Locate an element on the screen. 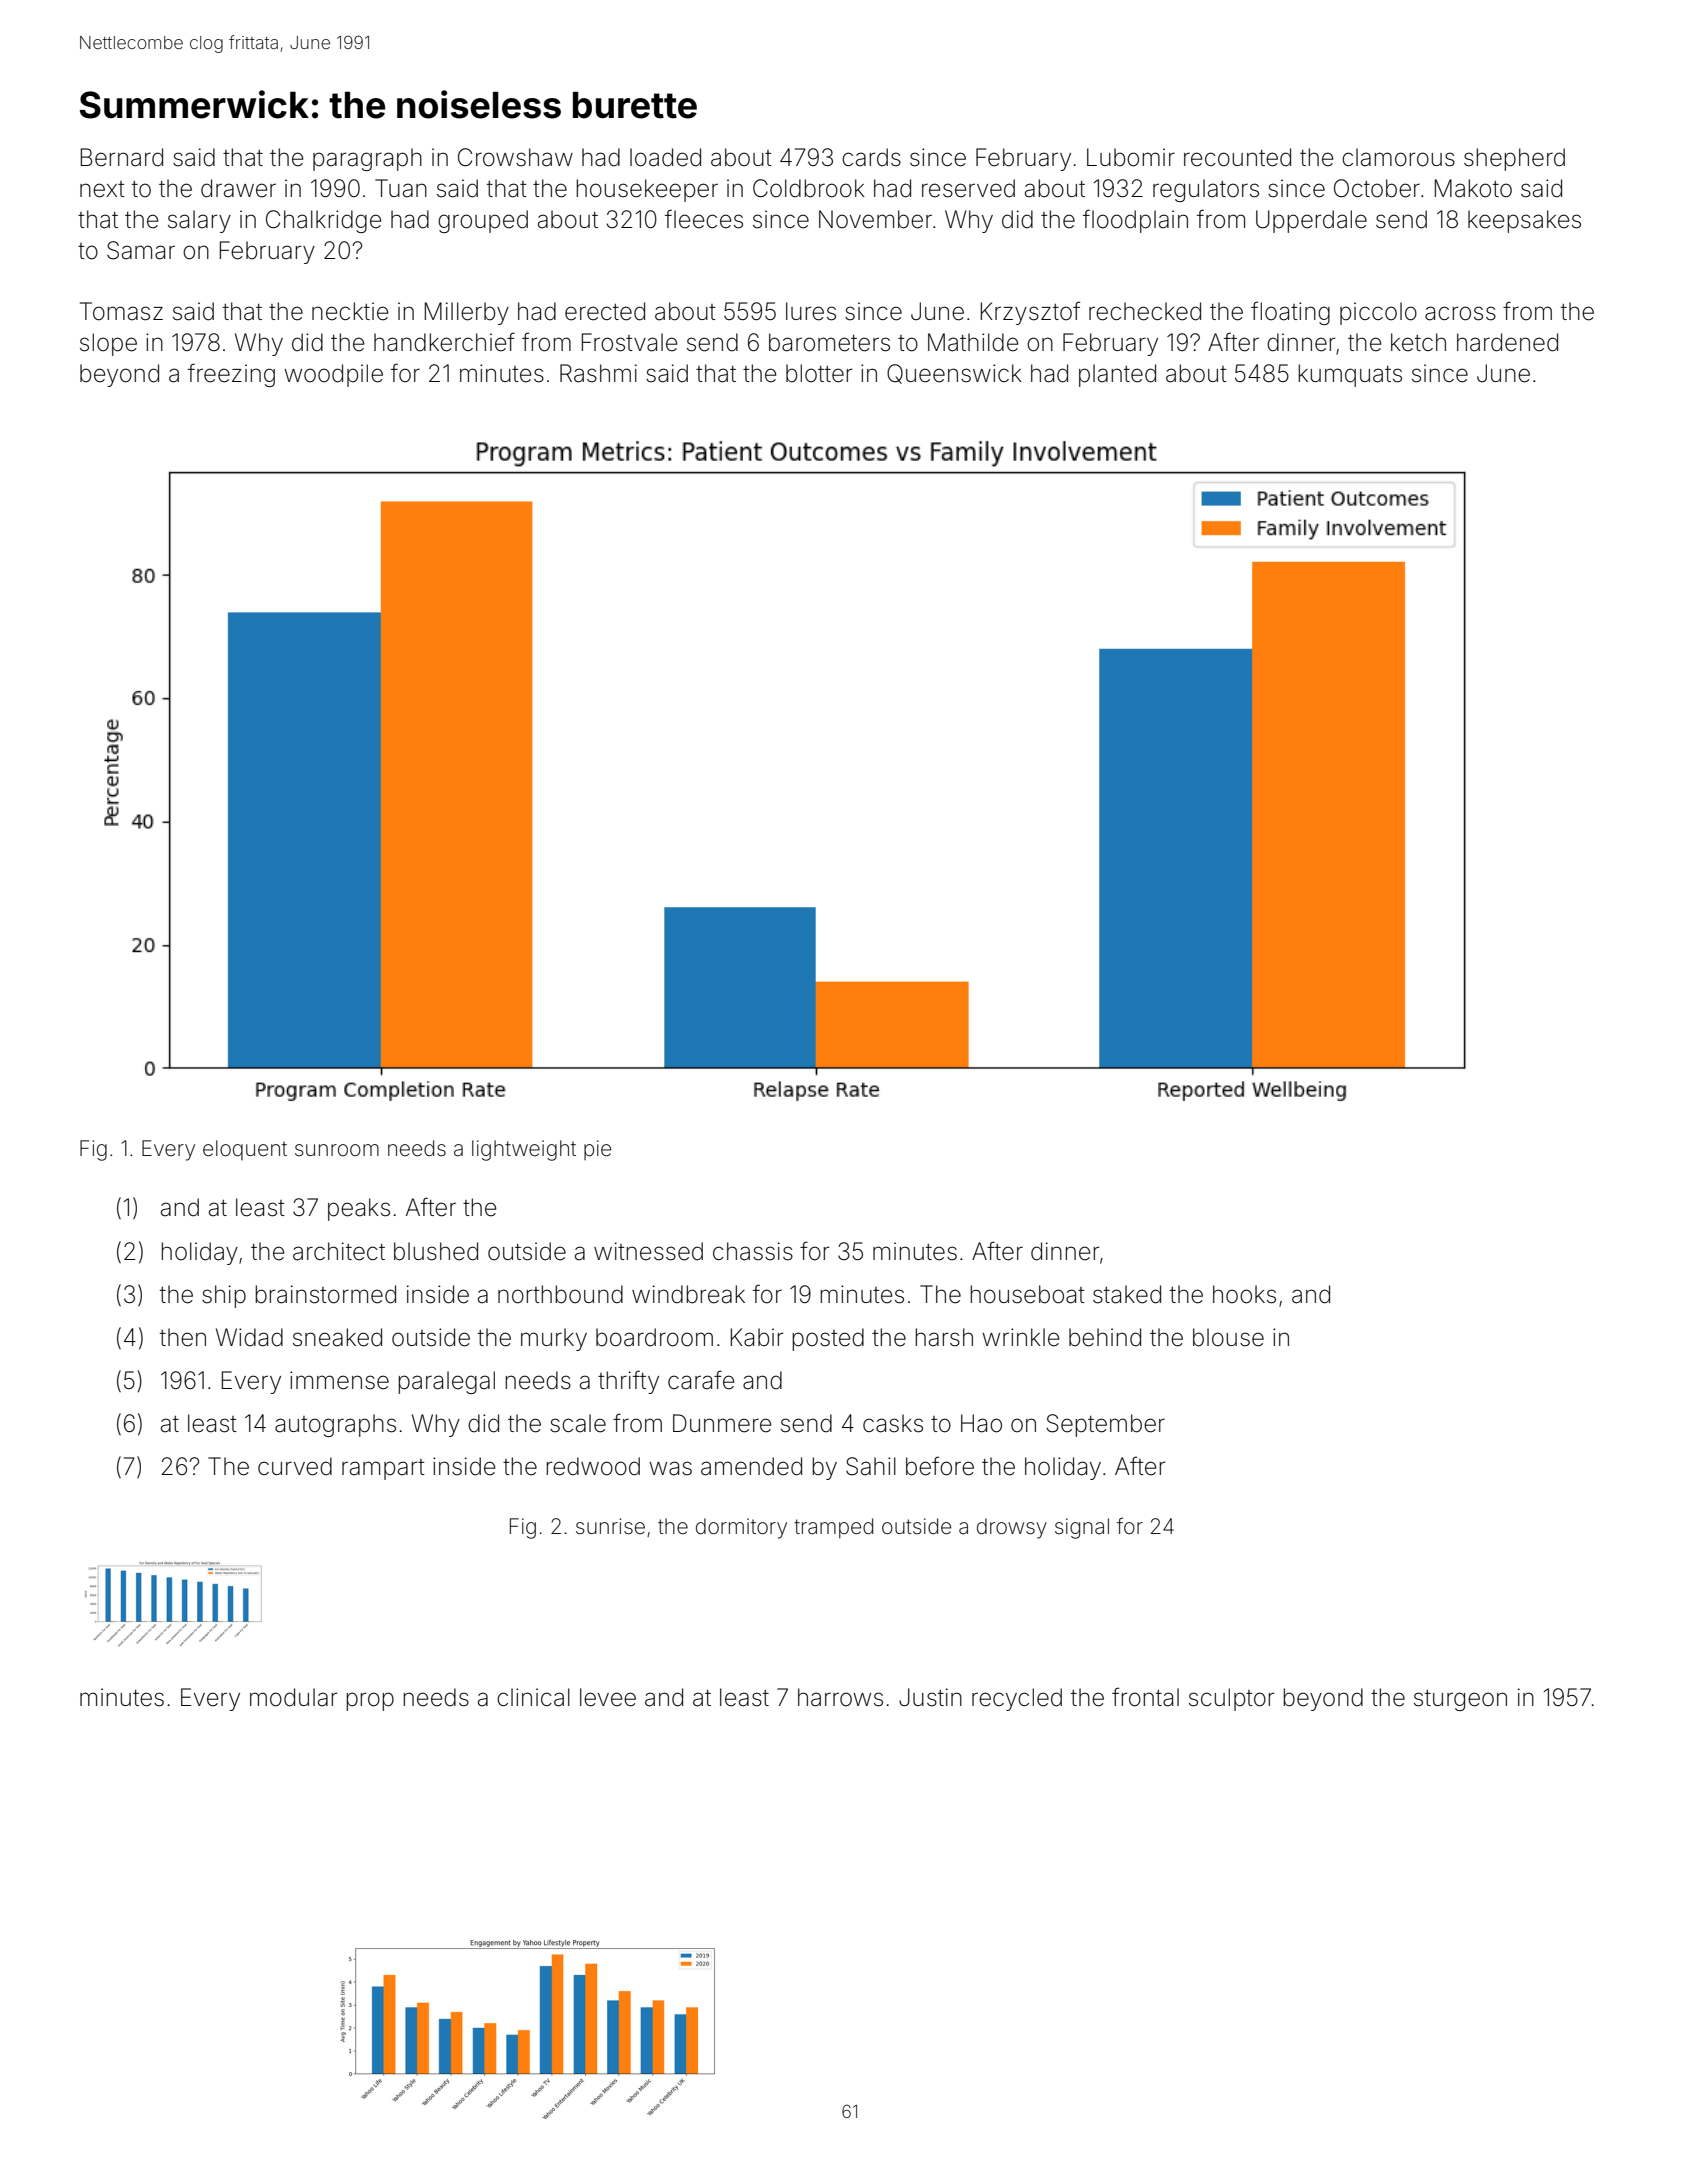 This screenshot has width=1683, height=2178. curved is located at coordinates (295, 1466).
